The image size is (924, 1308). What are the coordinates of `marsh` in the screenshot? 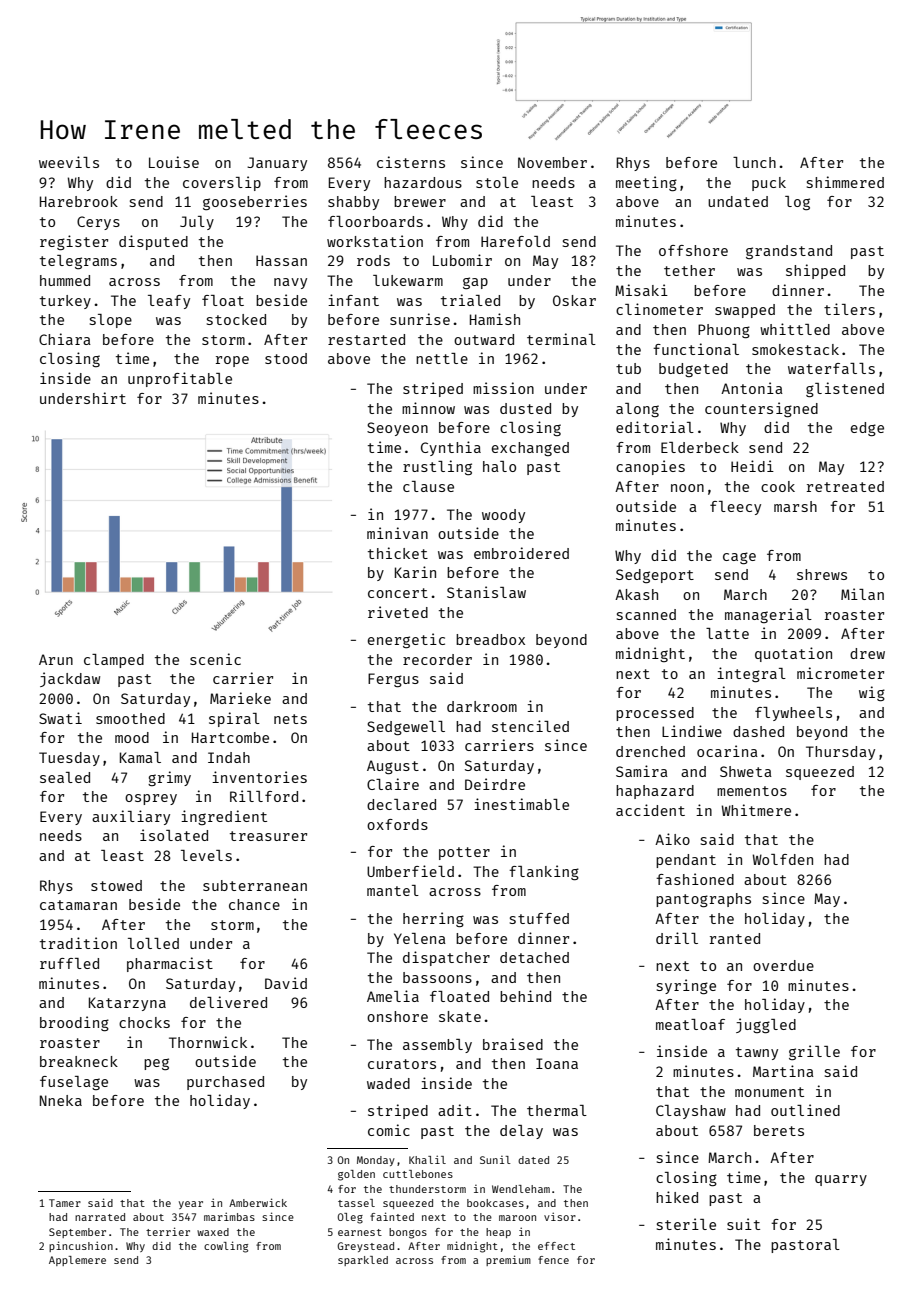 It's located at (795, 506).
